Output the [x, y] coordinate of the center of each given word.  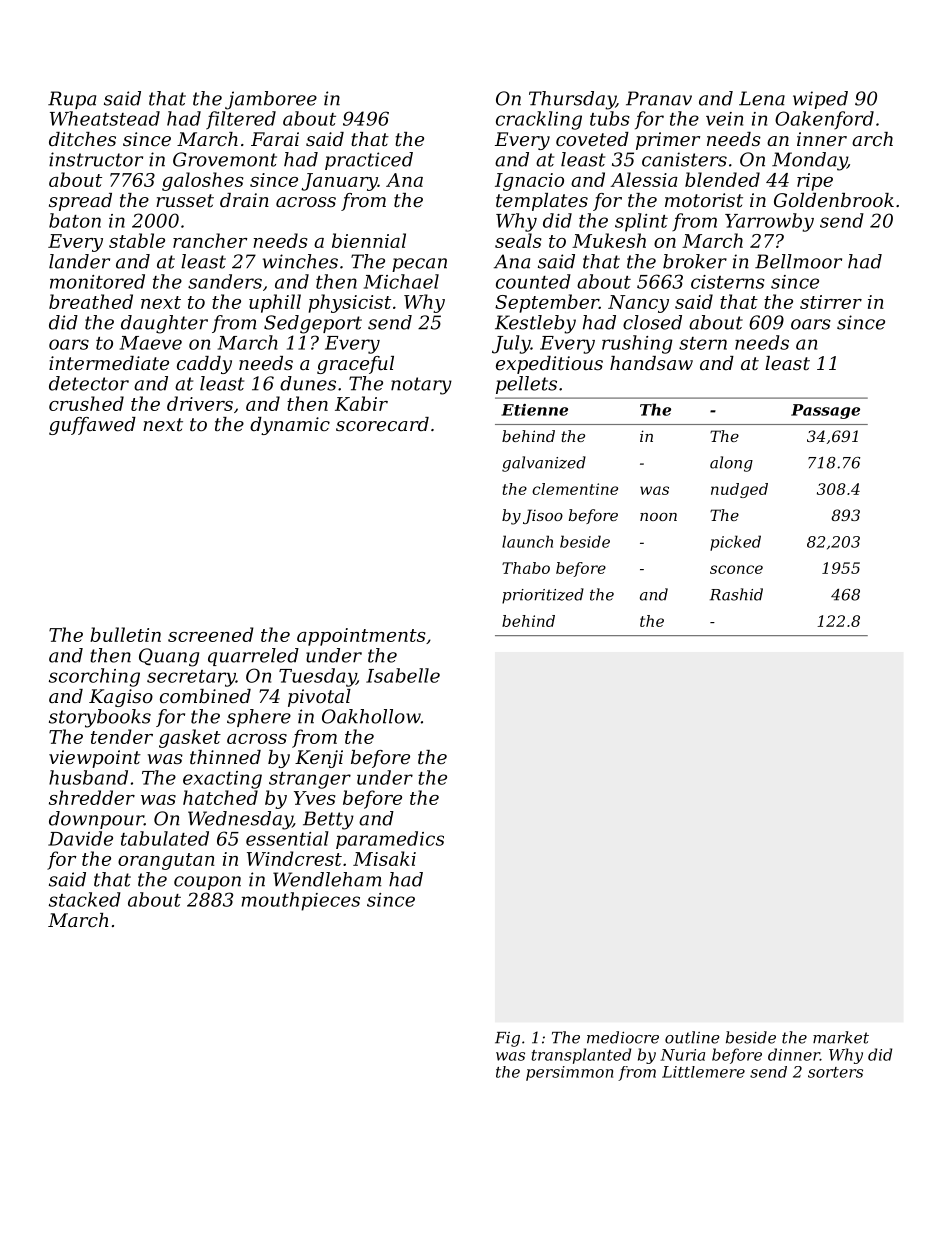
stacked [85, 899]
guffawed [92, 426]
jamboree [271, 100]
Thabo [526, 568]
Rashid [736, 594]
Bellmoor [798, 261]
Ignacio [529, 182]
